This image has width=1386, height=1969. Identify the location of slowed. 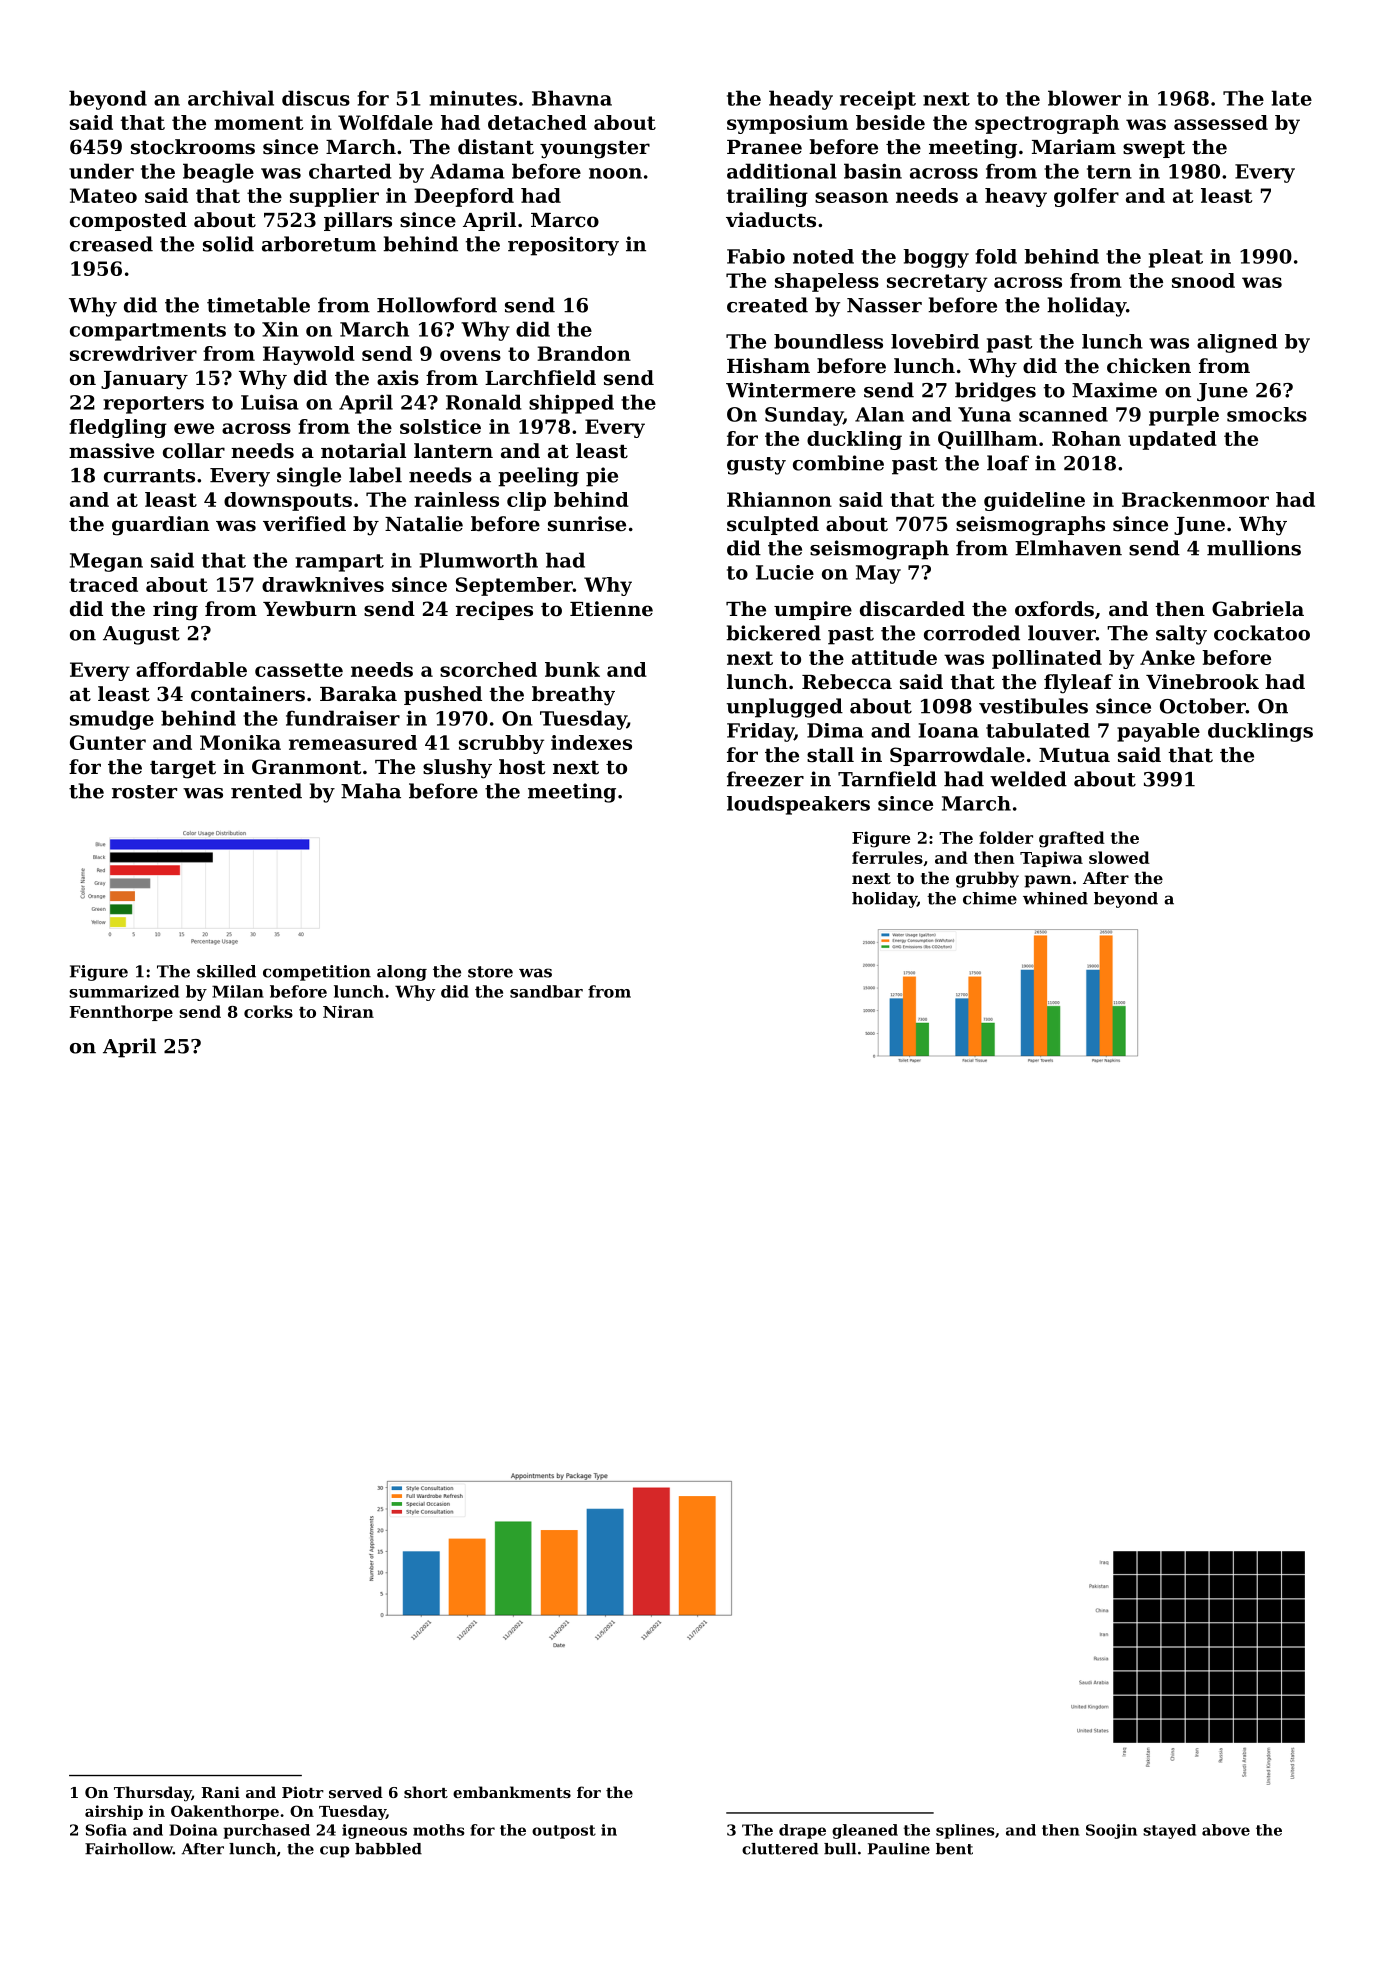
(1119, 857).
